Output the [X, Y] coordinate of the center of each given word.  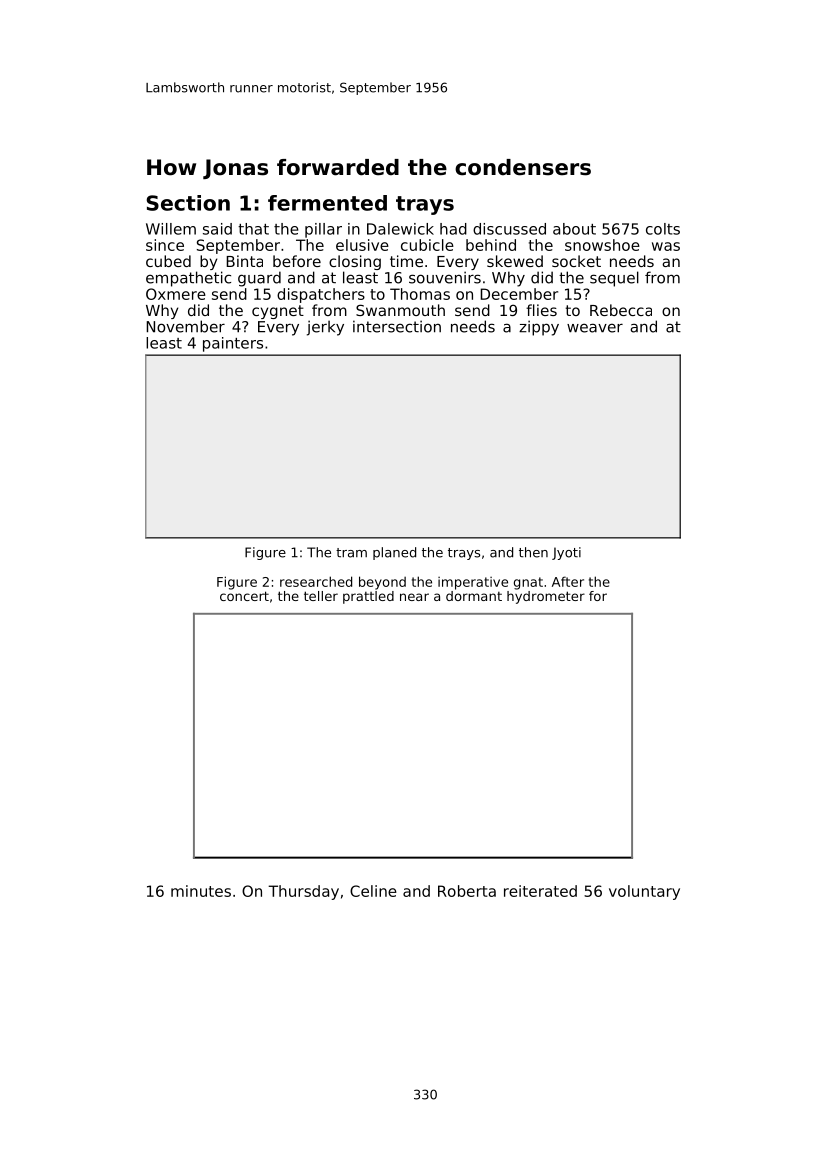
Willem [171, 229]
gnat [528, 583]
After [568, 581]
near [414, 597]
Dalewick [400, 229]
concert [244, 596]
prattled [368, 597]
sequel [614, 279]
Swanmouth [400, 310]
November [185, 326]
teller [321, 596]
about [574, 229]
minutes [201, 891]
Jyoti [566, 553]
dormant [474, 596]
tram [351, 553]
